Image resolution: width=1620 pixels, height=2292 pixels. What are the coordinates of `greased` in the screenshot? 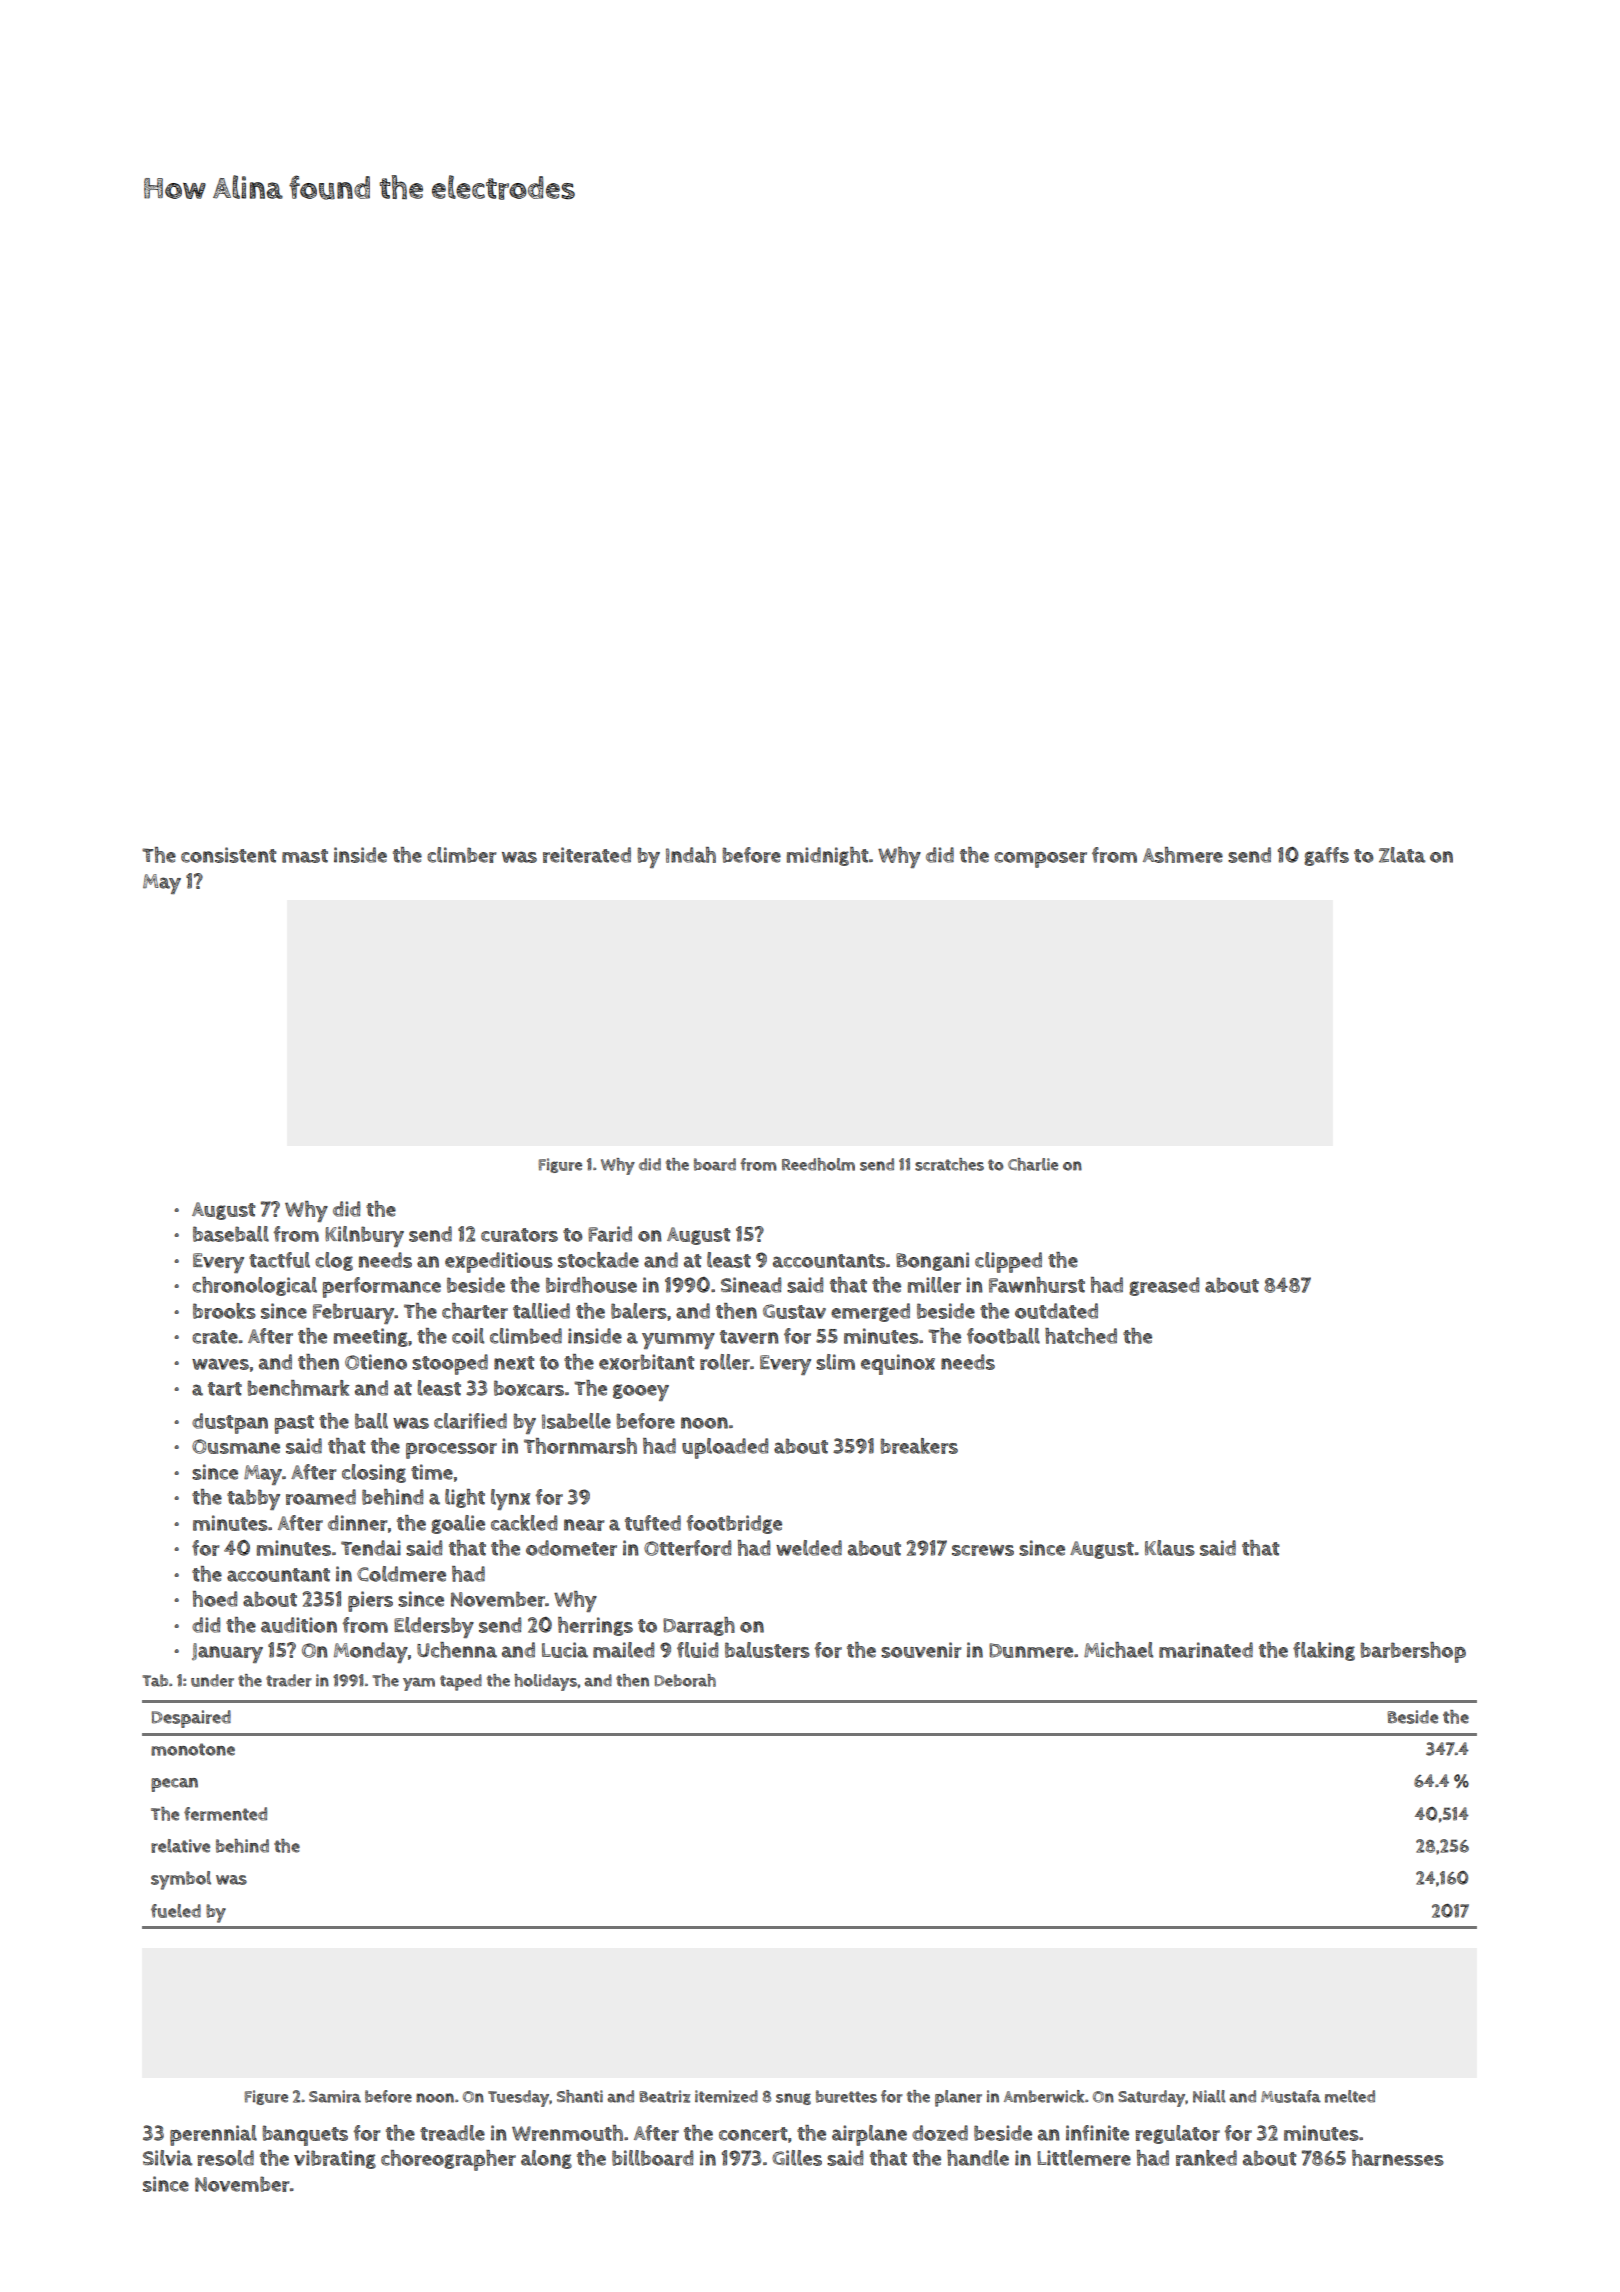 It's located at (1164, 1286).
